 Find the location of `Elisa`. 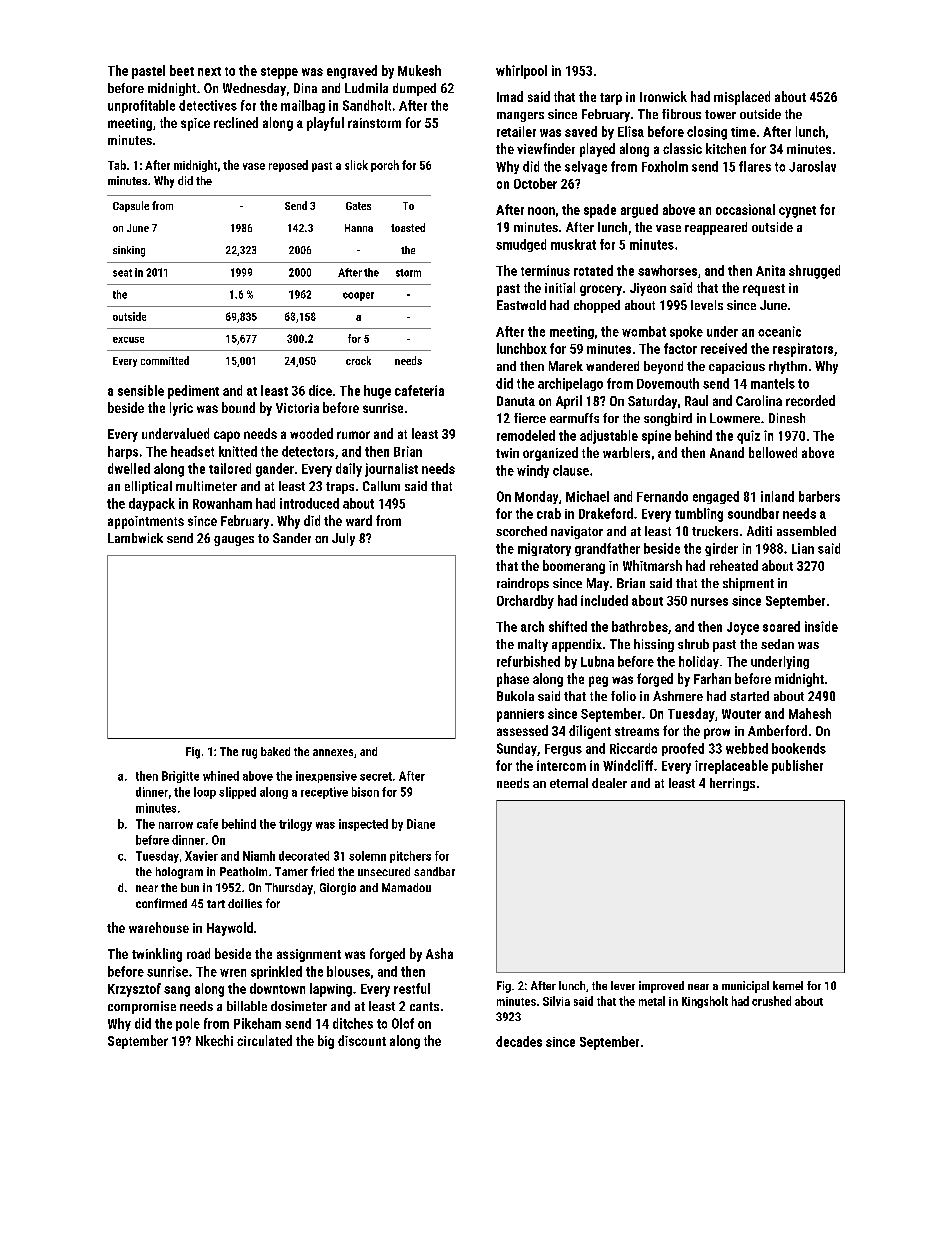

Elisa is located at coordinates (631, 131).
